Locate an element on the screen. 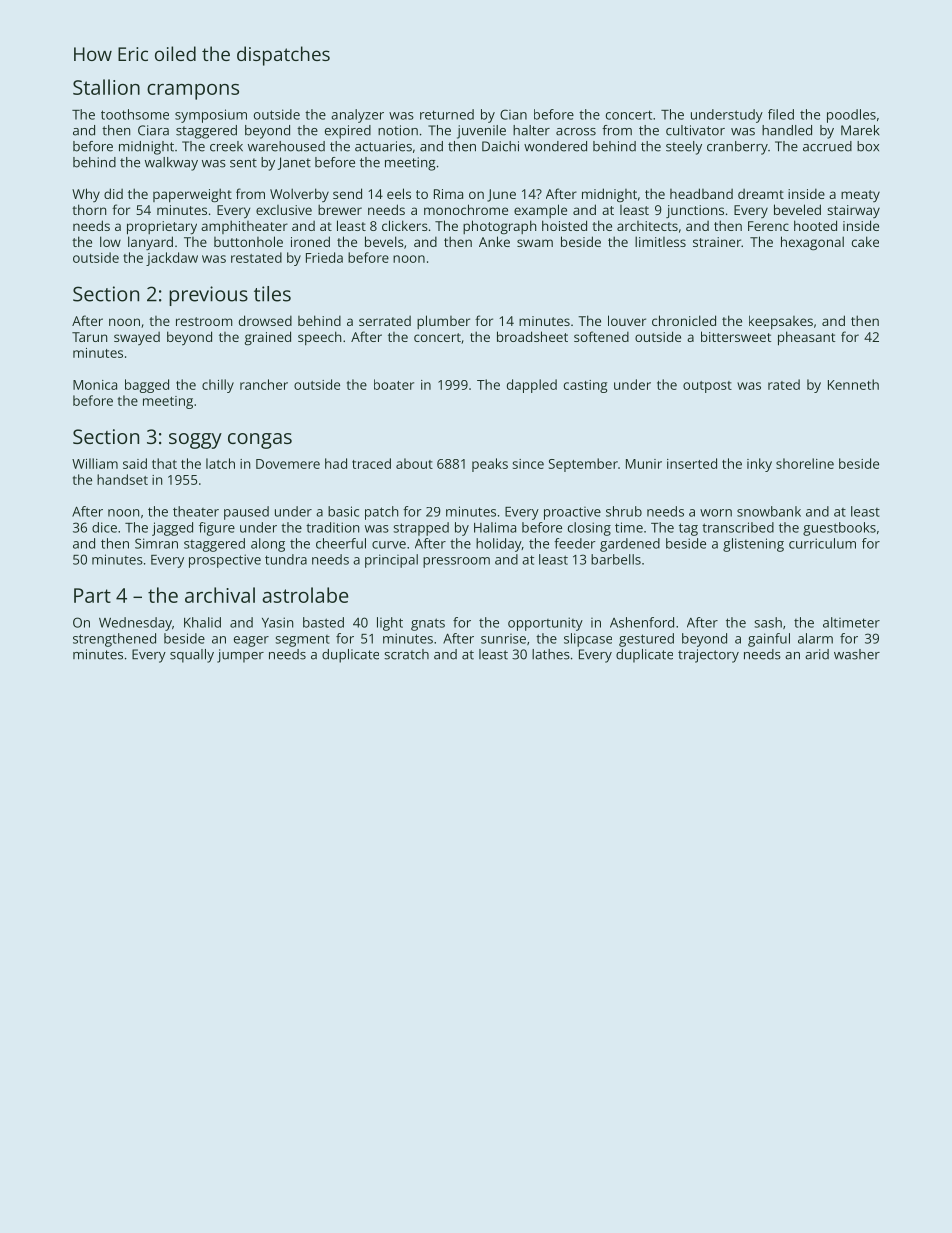 This screenshot has height=1233, width=952. Ferenc is located at coordinates (768, 226).
